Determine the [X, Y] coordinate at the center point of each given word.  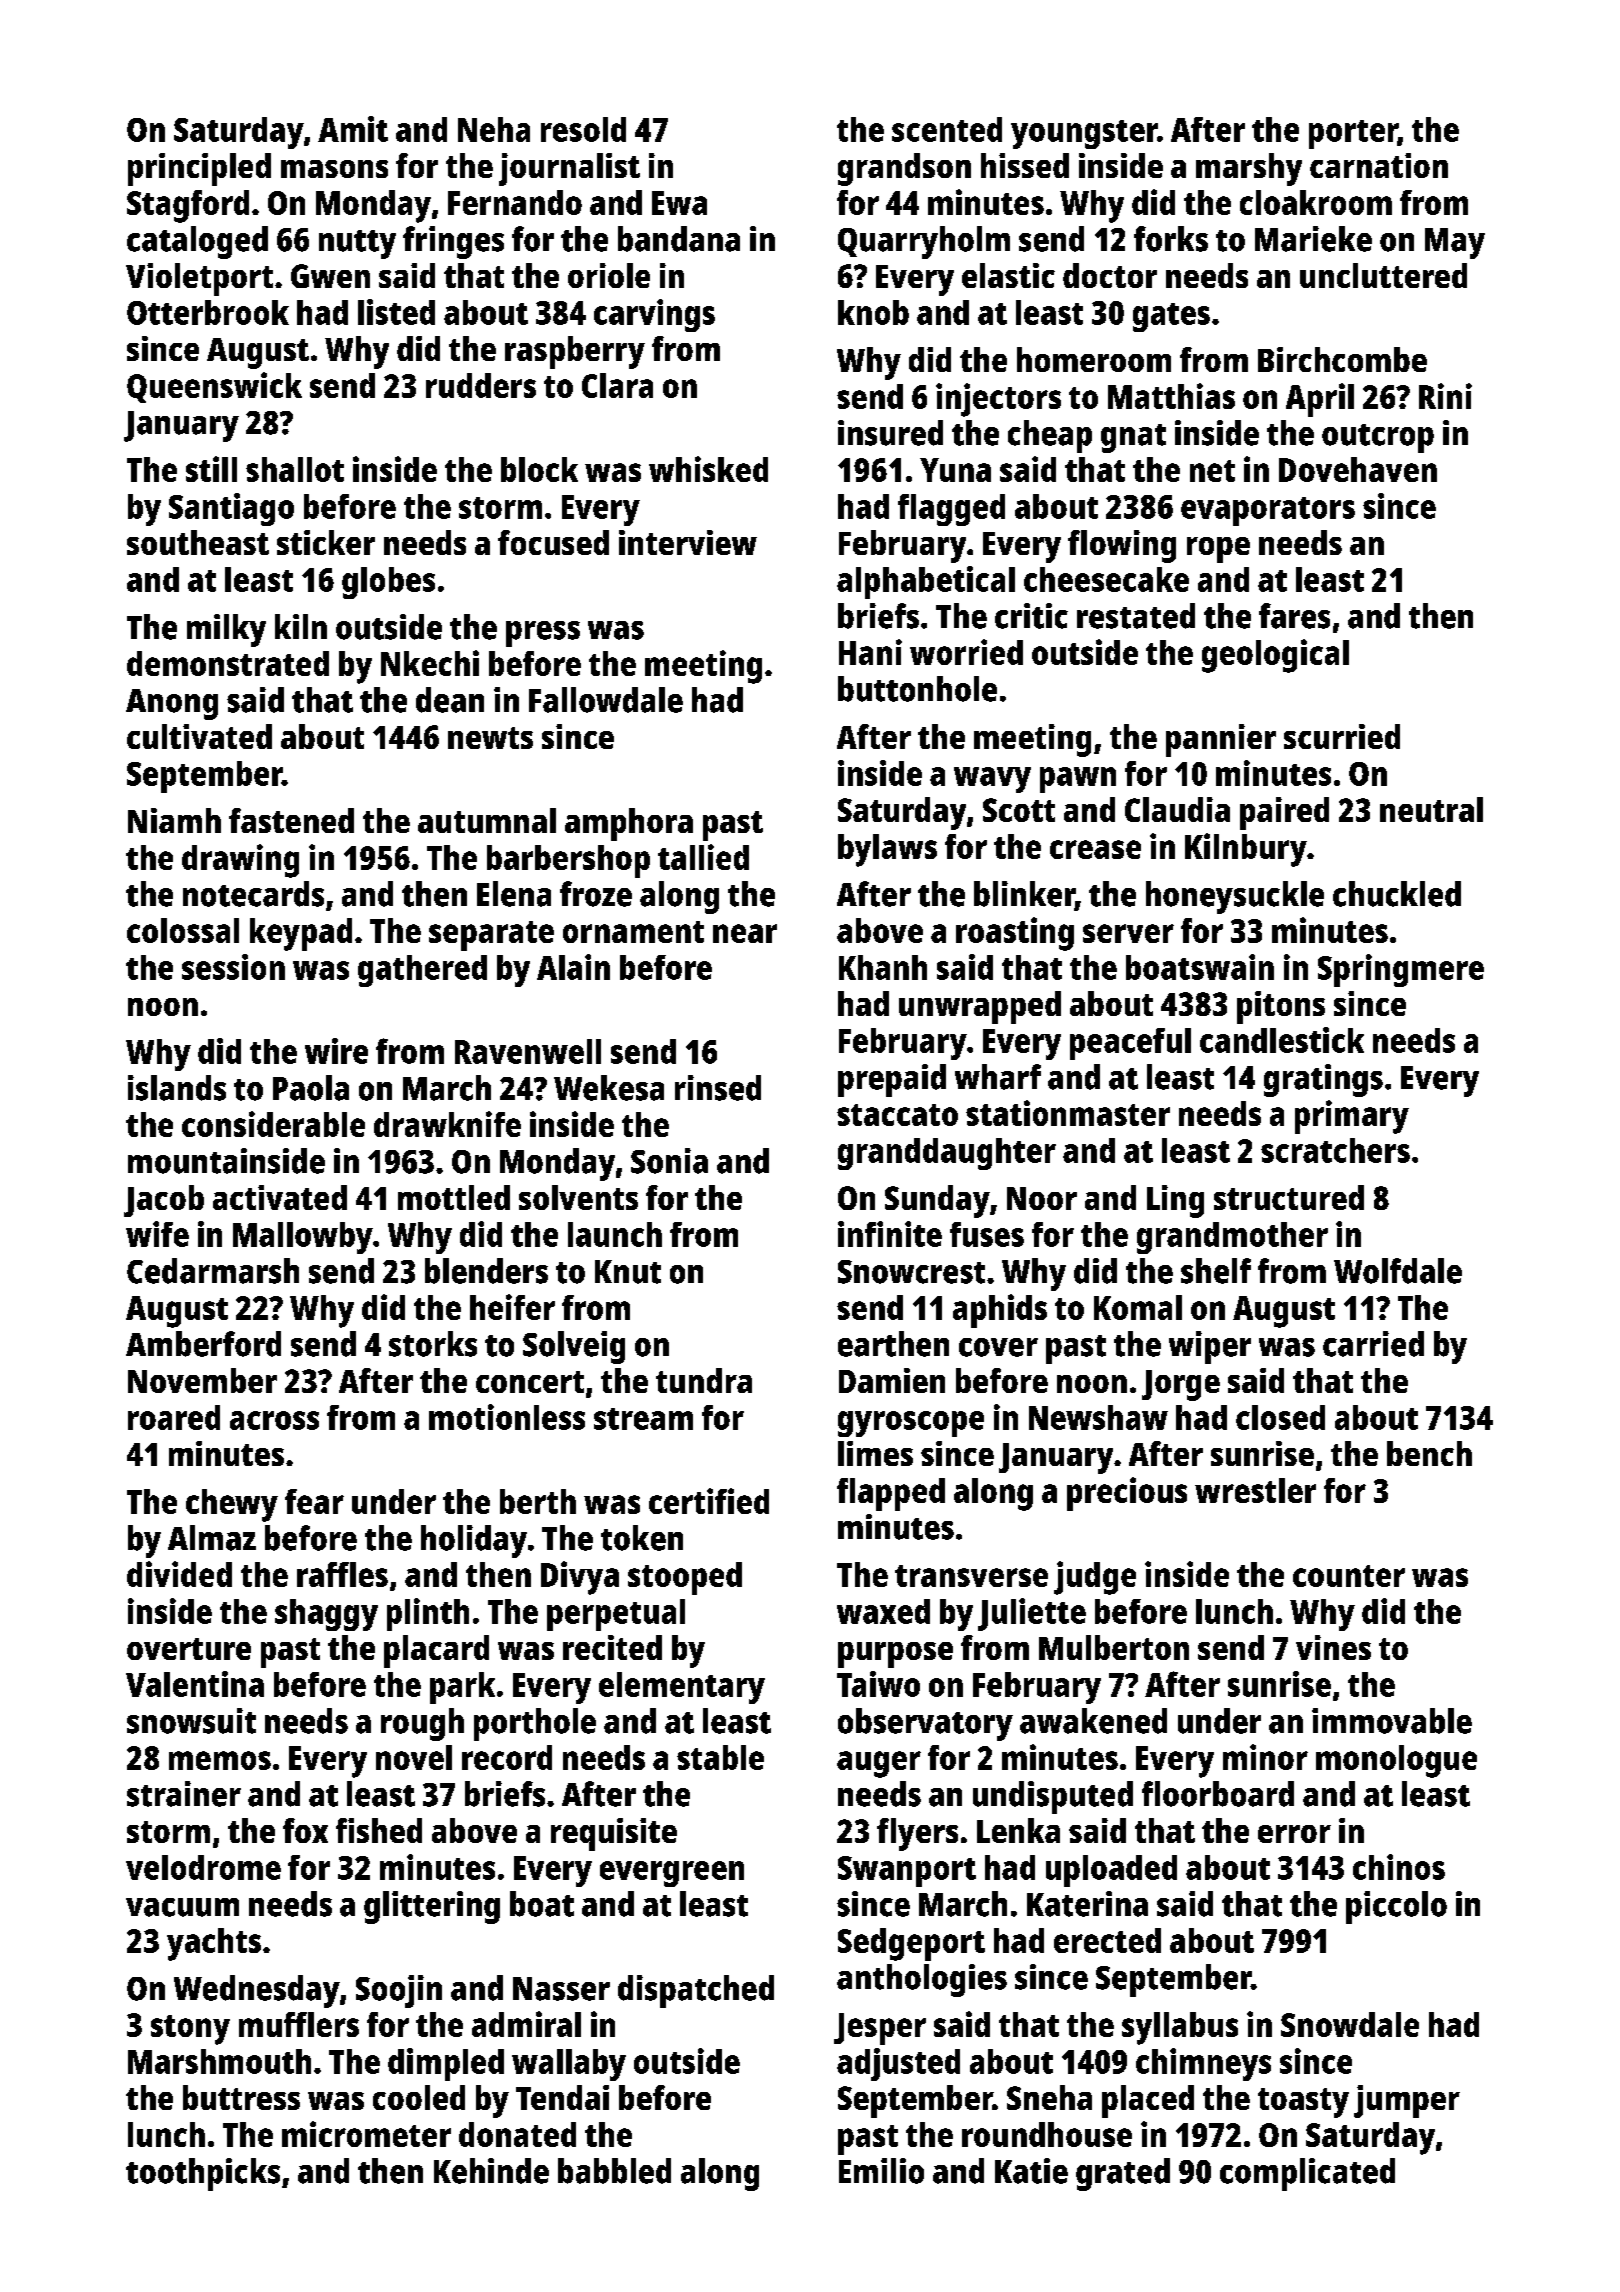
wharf [998, 1077]
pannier [1221, 740]
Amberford [203, 1344]
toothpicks [203, 2174]
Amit [353, 129]
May [1455, 243]
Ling [1175, 1201]
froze [596, 894]
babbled [614, 2171]
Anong [172, 704]
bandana [679, 239]
